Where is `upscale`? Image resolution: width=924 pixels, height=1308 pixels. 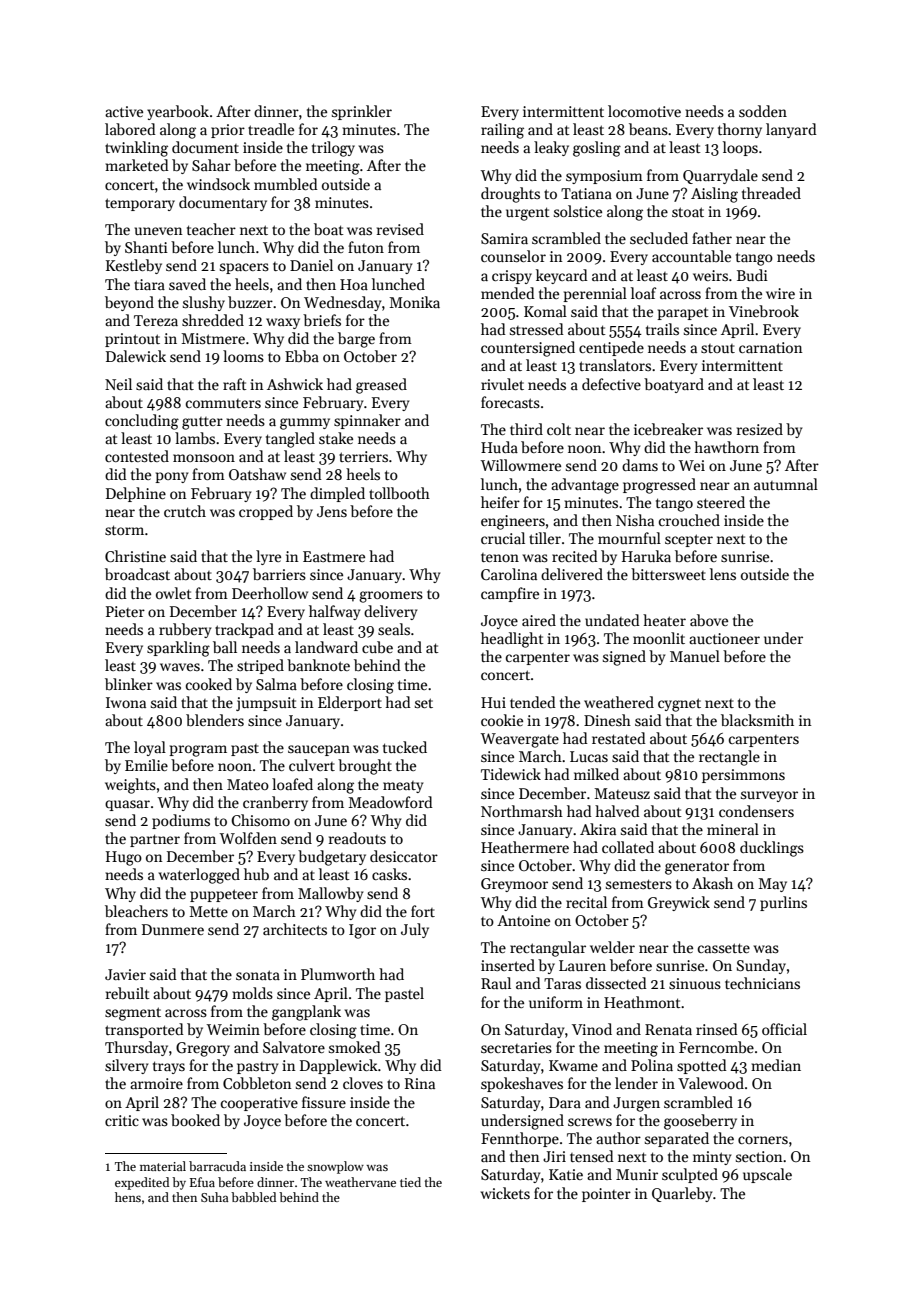 upscale is located at coordinates (767, 1175).
